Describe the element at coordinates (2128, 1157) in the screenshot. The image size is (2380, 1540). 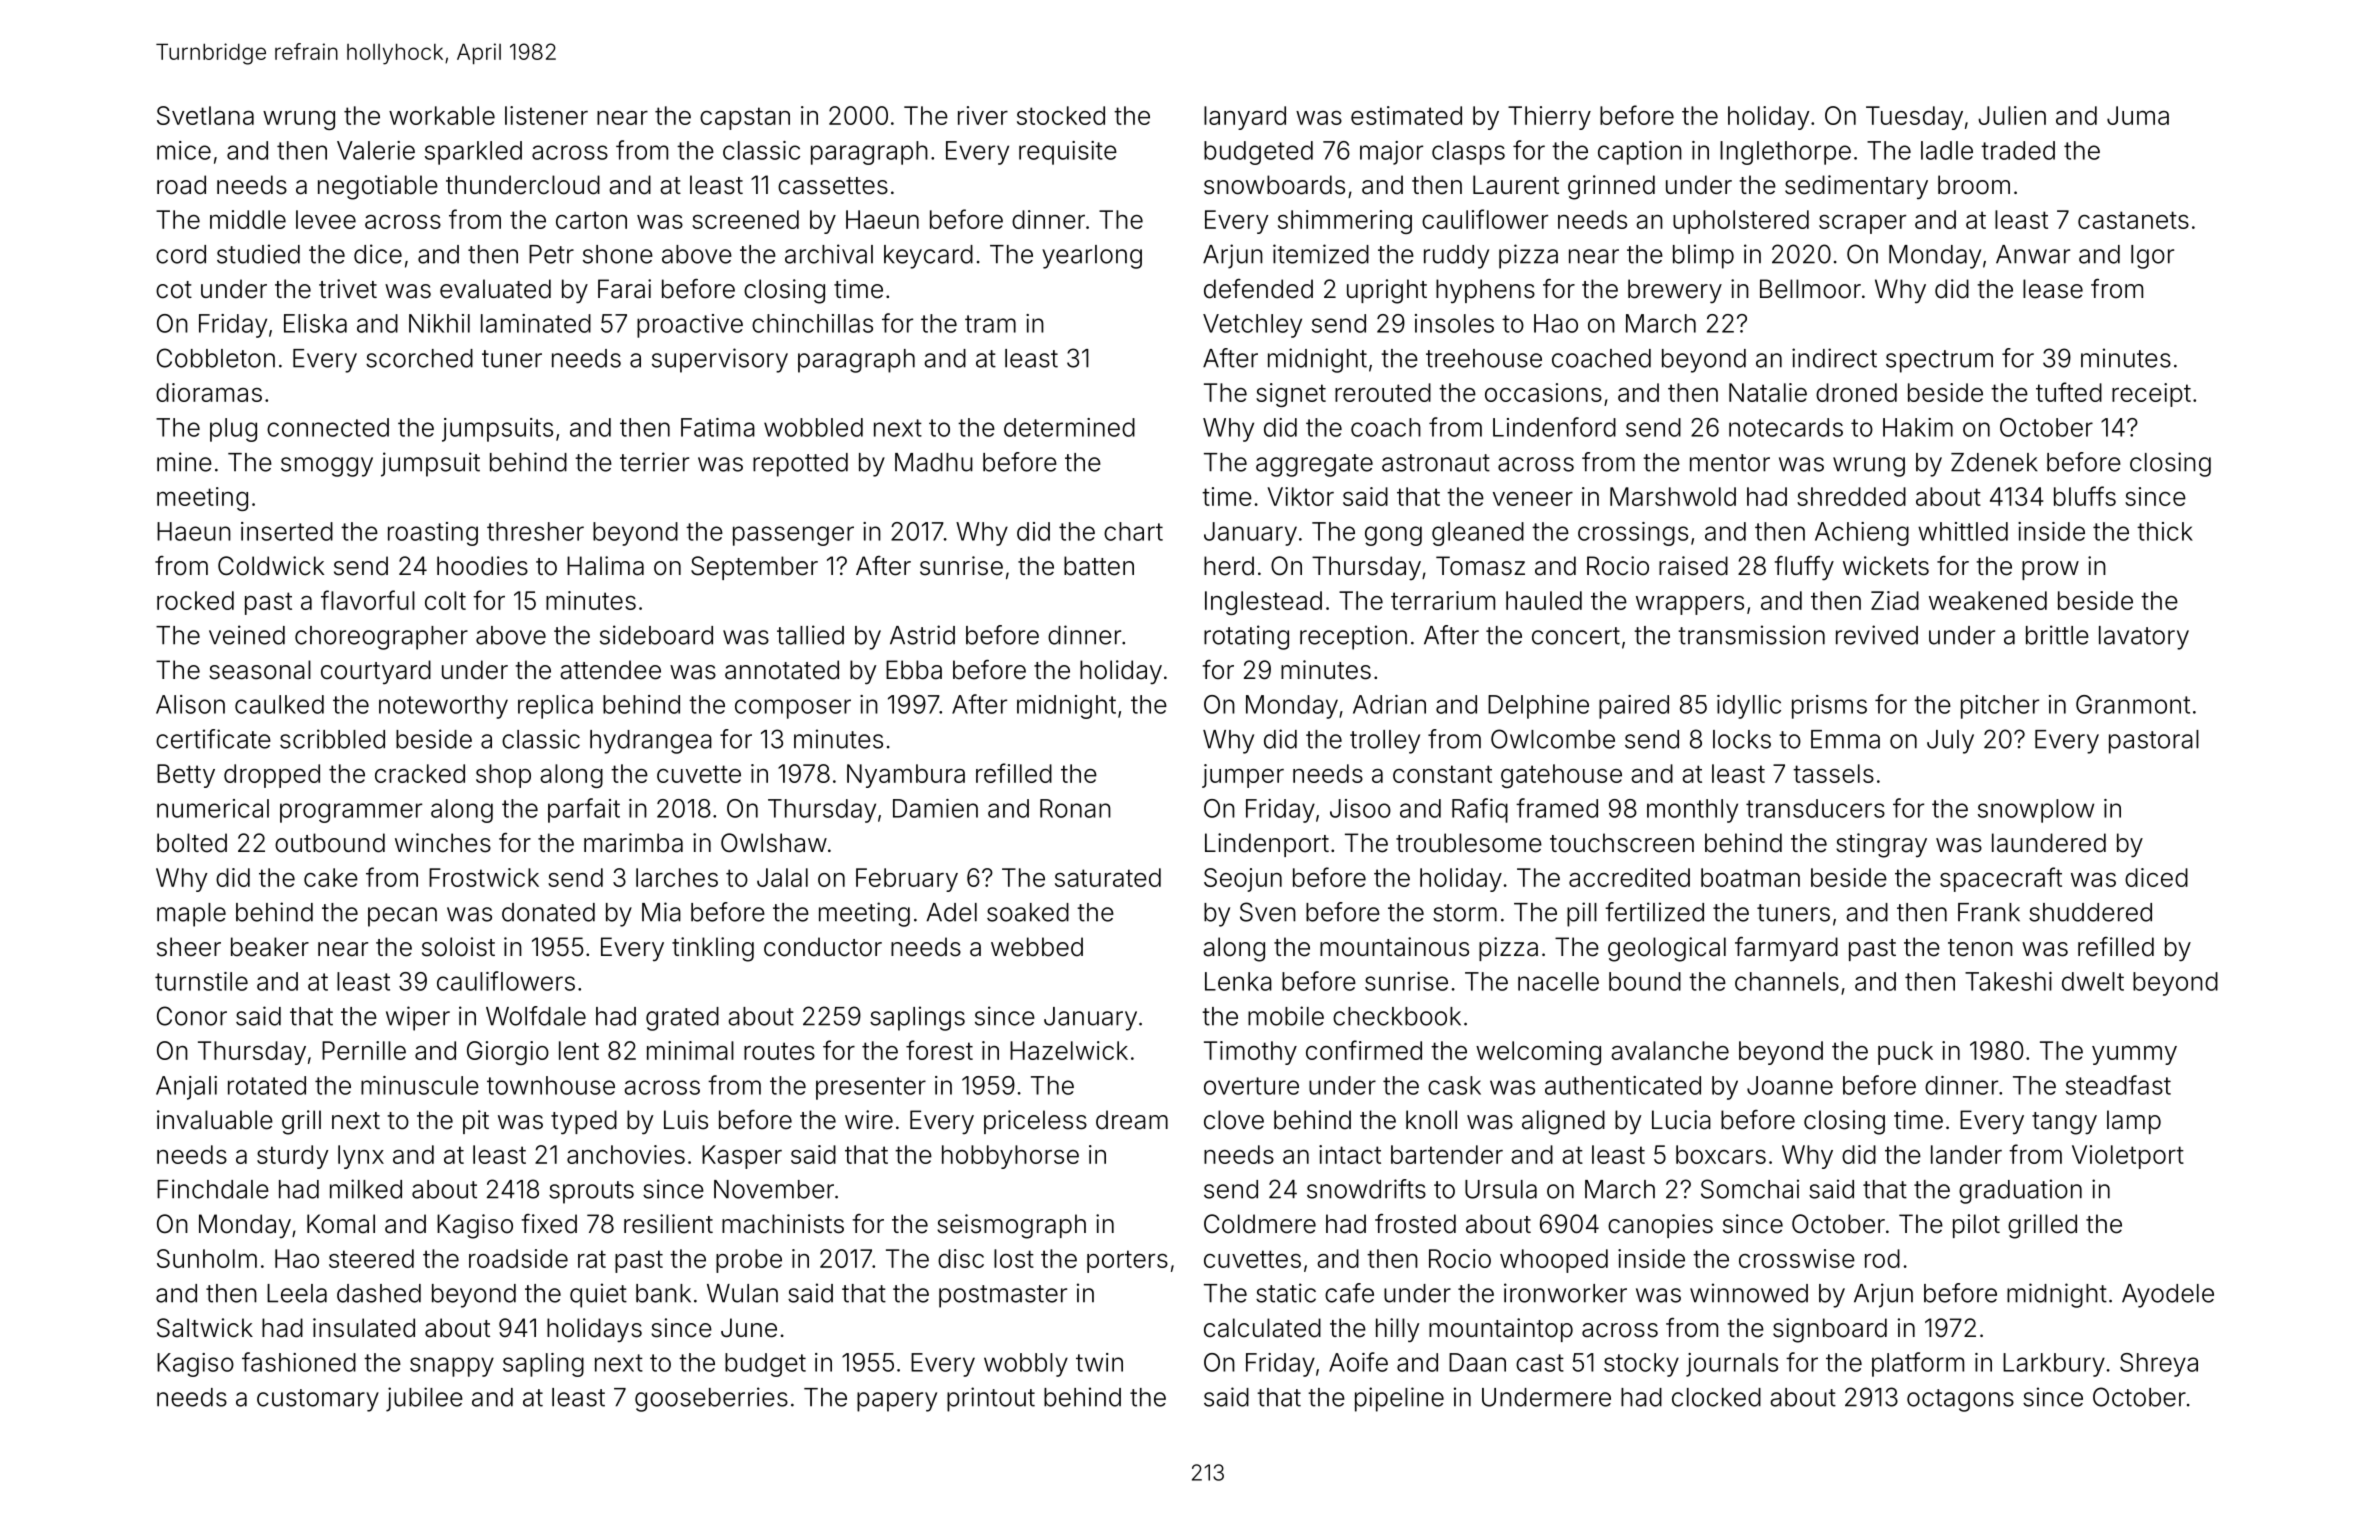
I see `Violetport` at that location.
